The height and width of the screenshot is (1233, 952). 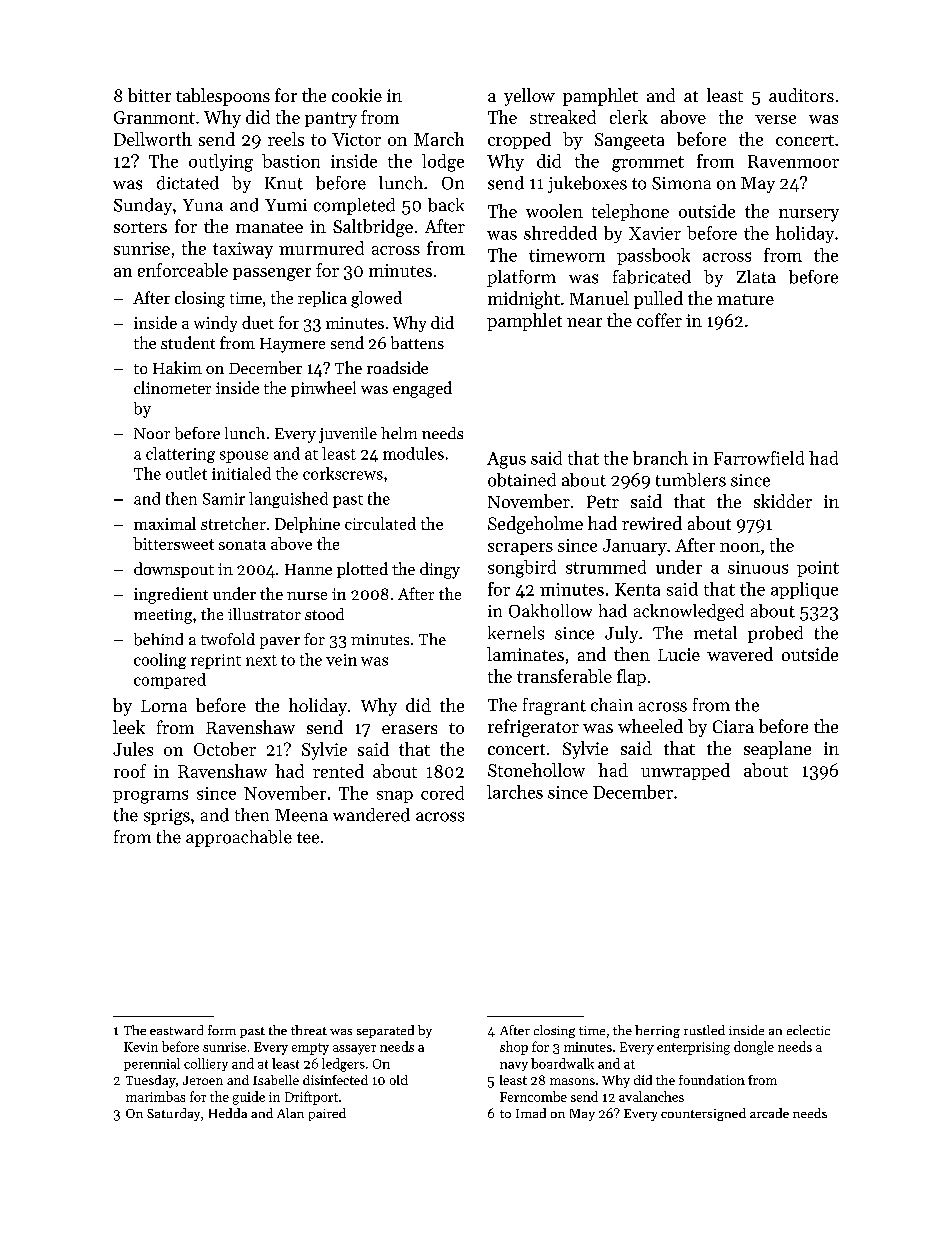 I want to click on Granmont, so click(x=154, y=117).
